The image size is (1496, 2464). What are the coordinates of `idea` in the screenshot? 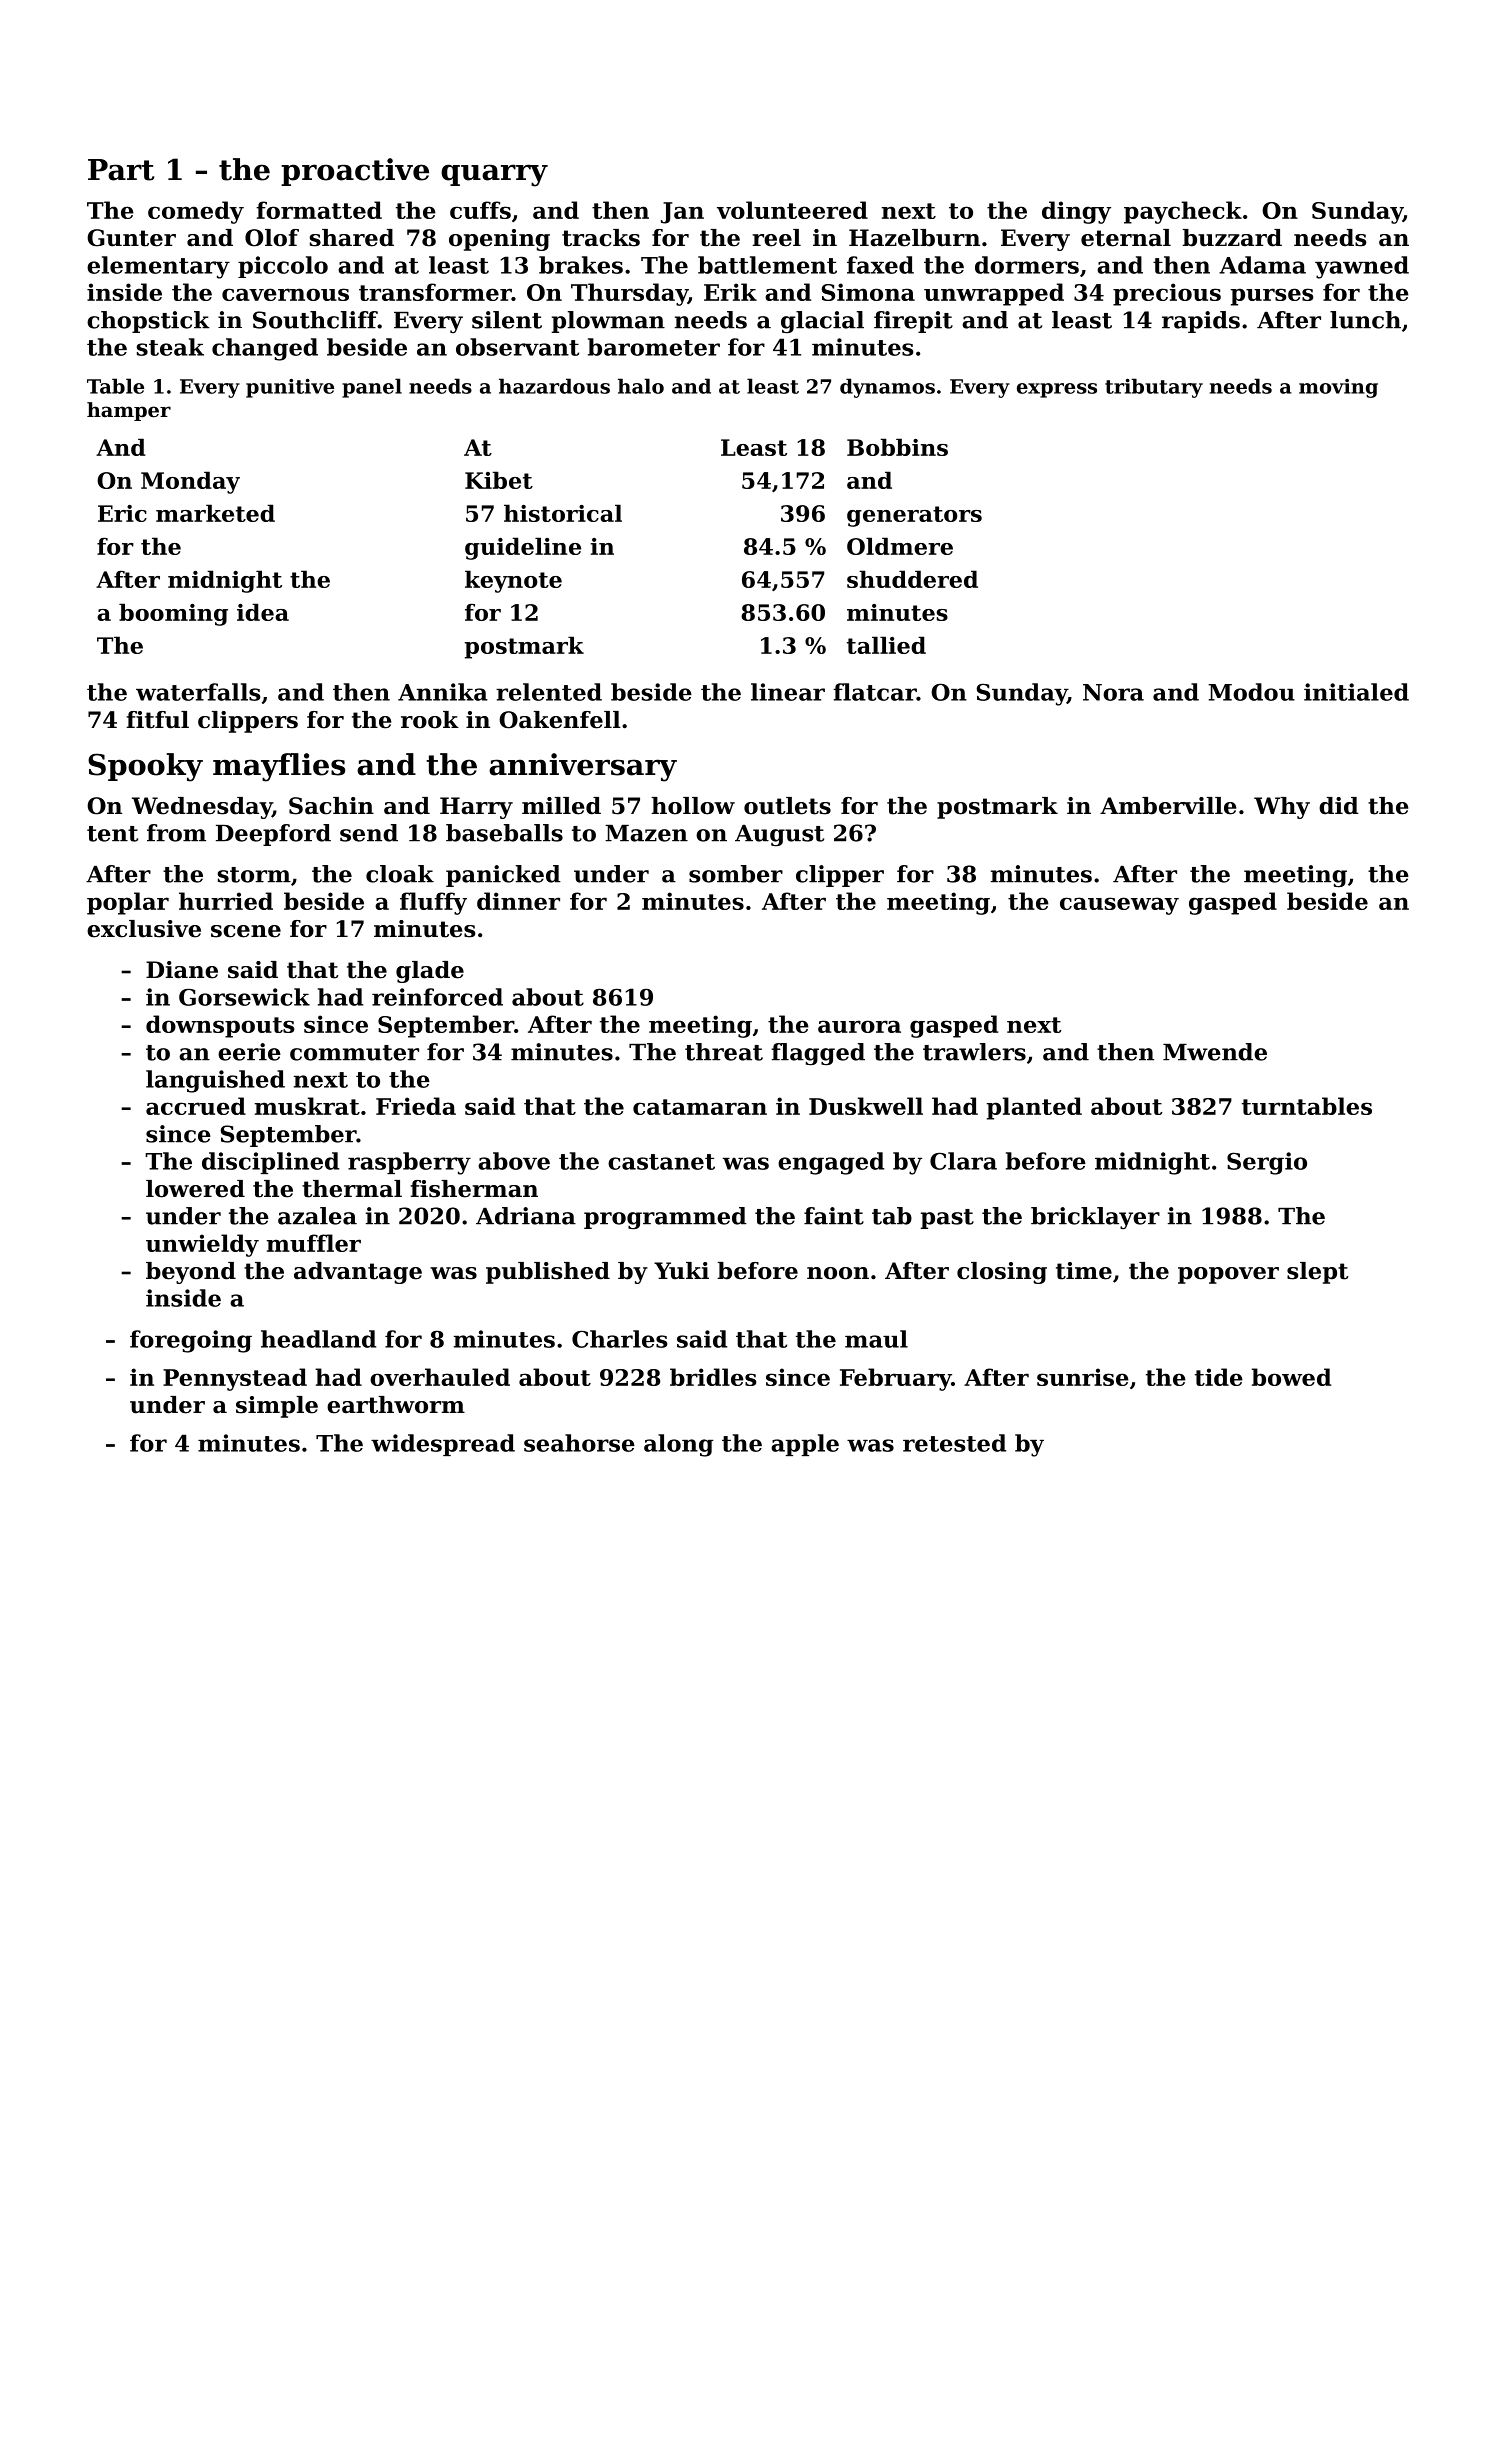 It's located at (263, 612).
